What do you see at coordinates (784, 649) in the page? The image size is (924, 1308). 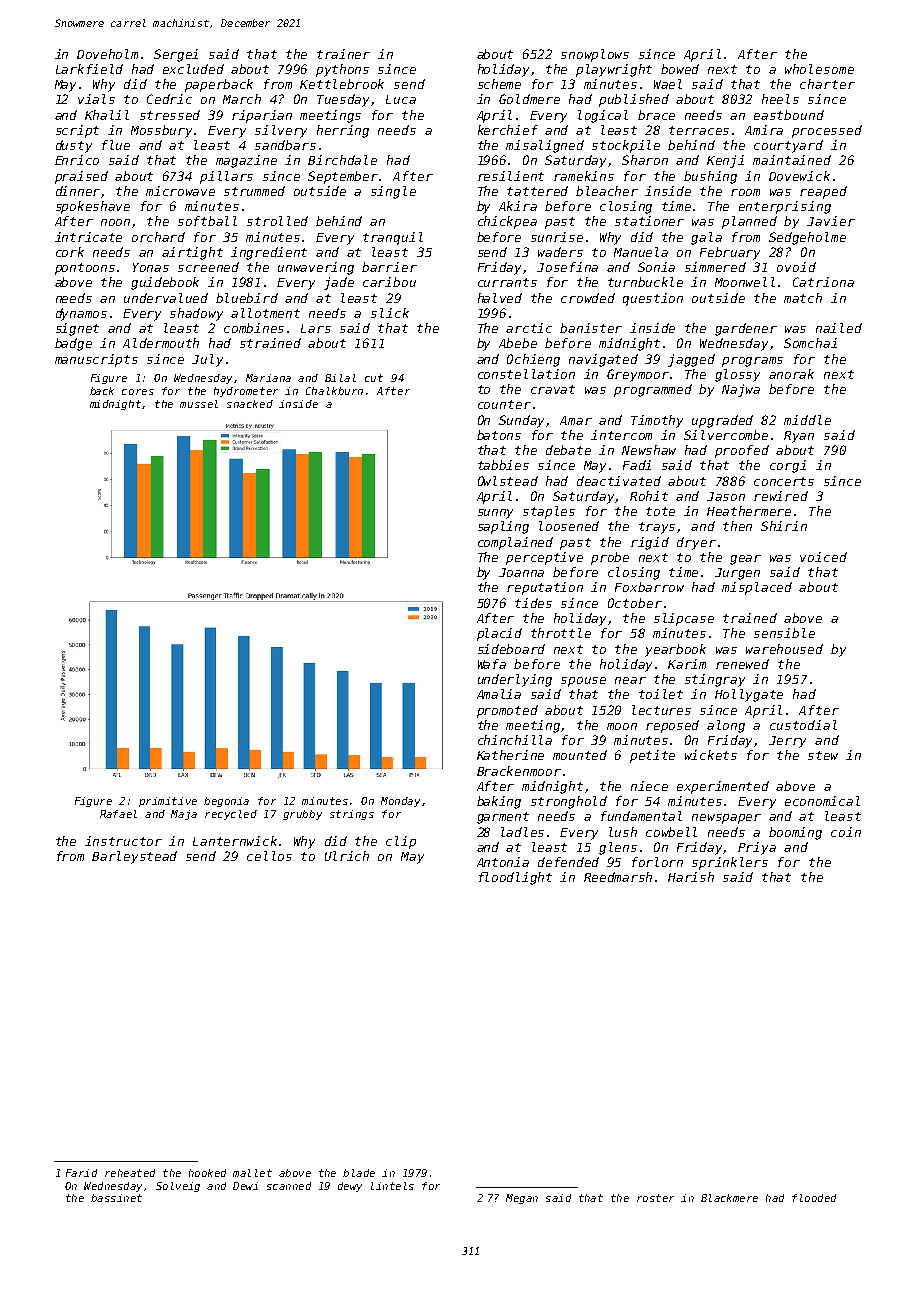 I see `warehoused` at bounding box center [784, 649].
